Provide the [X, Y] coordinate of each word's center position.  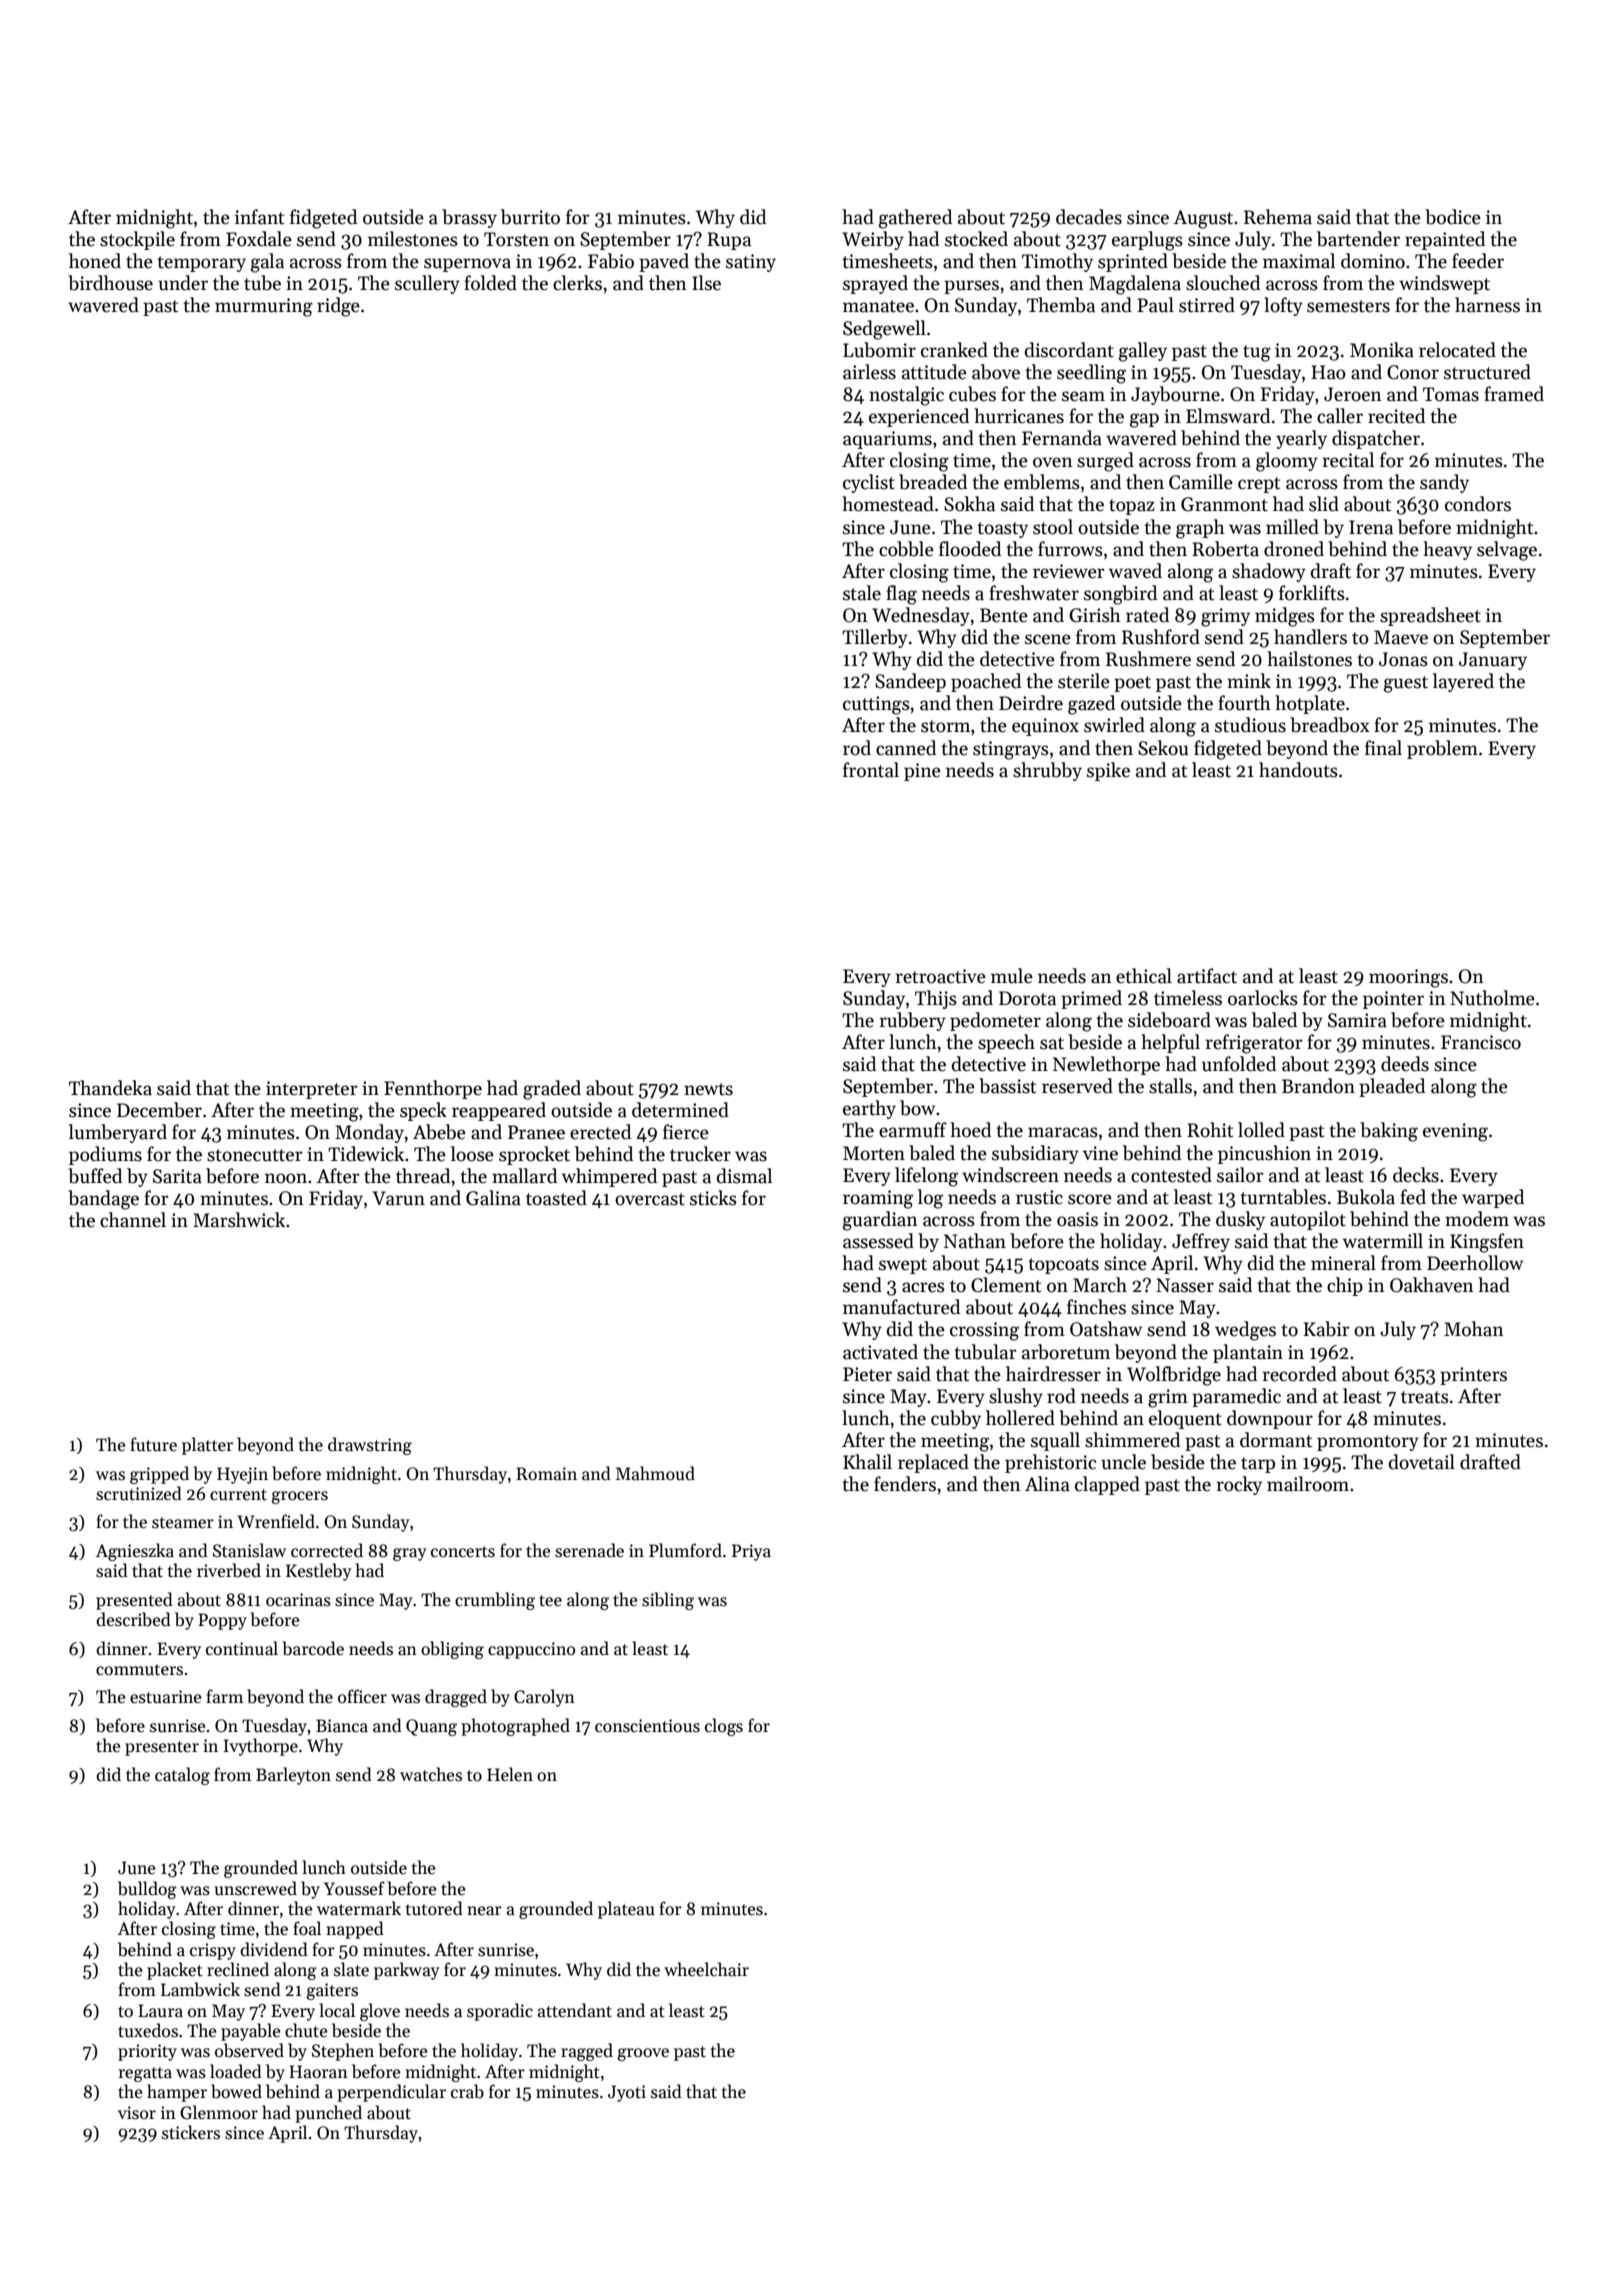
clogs [724, 1727]
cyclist [869, 483]
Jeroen [1353, 394]
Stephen [343, 2052]
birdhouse [110, 283]
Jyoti [627, 2093]
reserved [1077, 1086]
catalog [182, 1776]
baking [1389, 1132]
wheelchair [706, 1969]
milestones [413, 239]
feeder [1478, 261]
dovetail [1422, 1462]
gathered [915, 219]
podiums [105, 1155]
